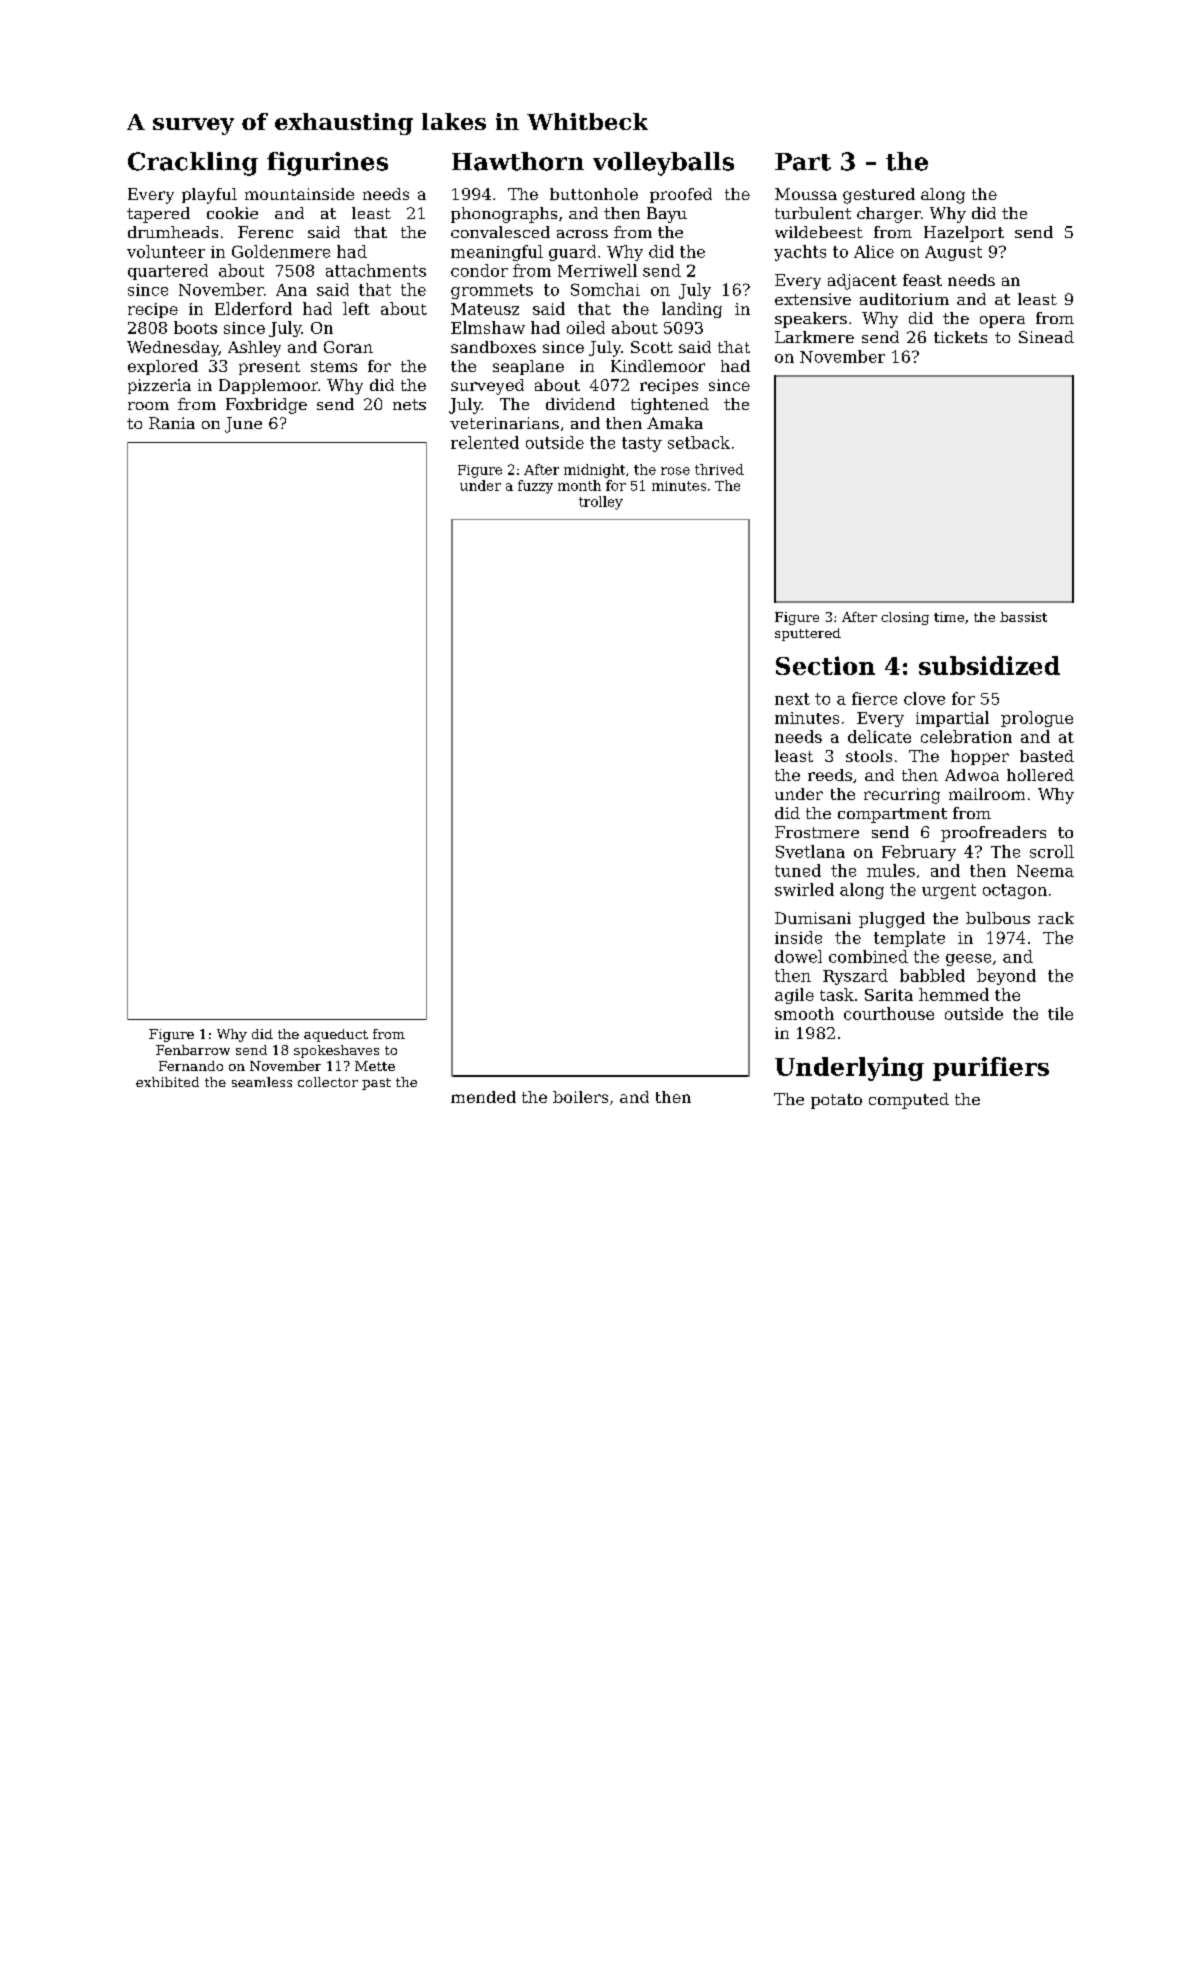  Describe the element at coordinates (905, 618) in the image. I see `closing` at that location.
